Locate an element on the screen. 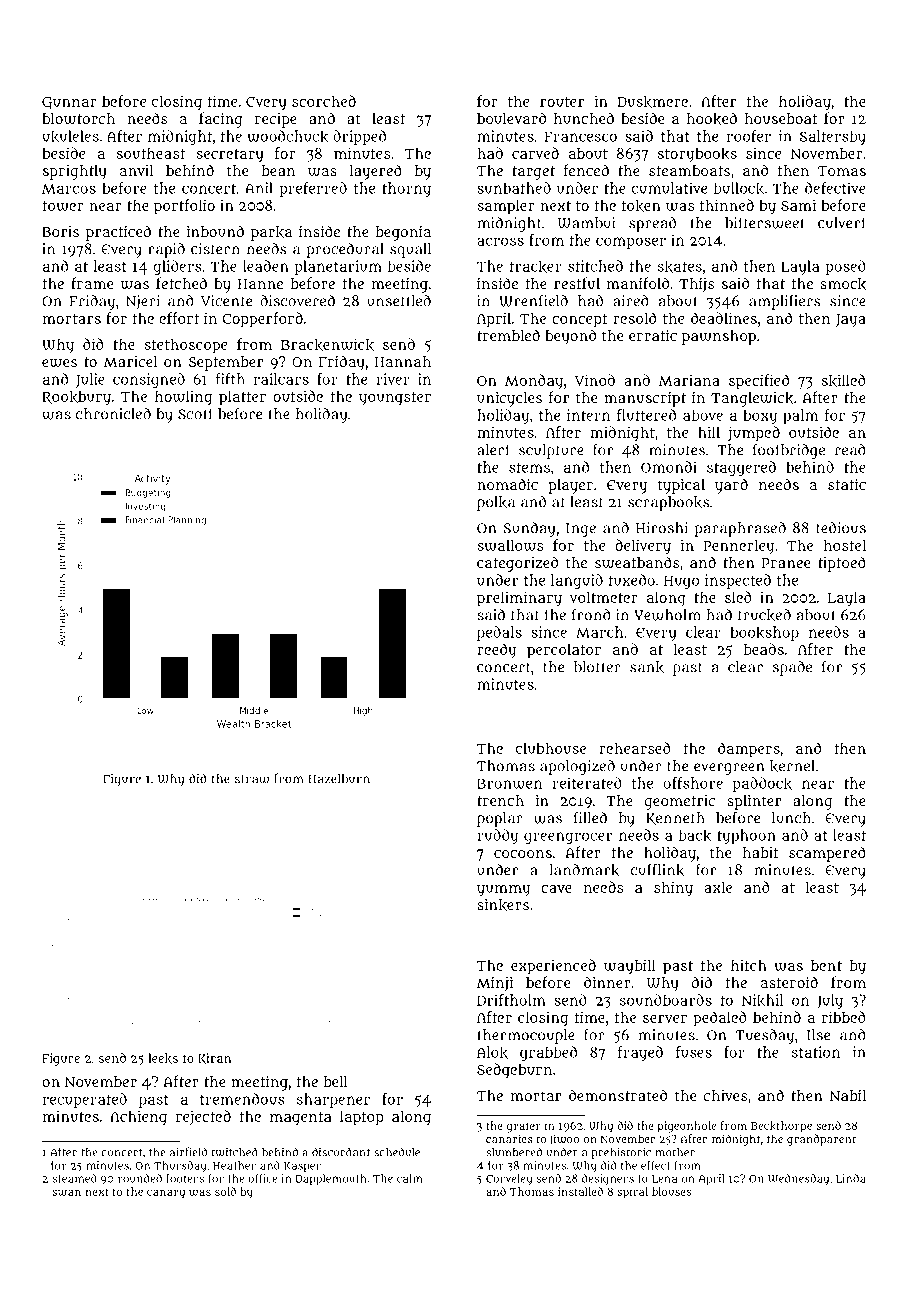 The width and height of the screenshot is (908, 1316). frame is located at coordinates (92, 283).
